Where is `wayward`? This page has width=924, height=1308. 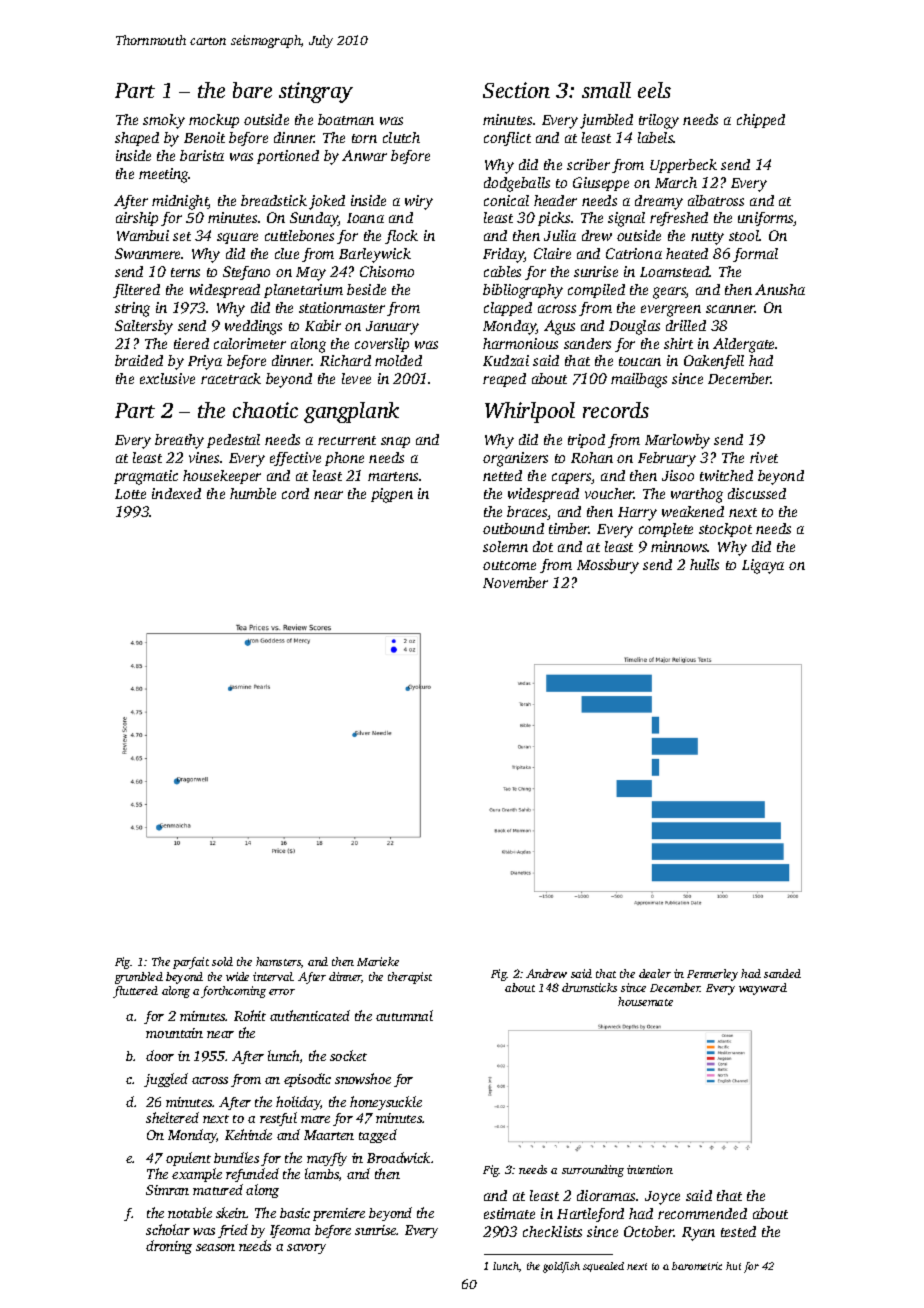
wayward is located at coordinates (763, 989).
